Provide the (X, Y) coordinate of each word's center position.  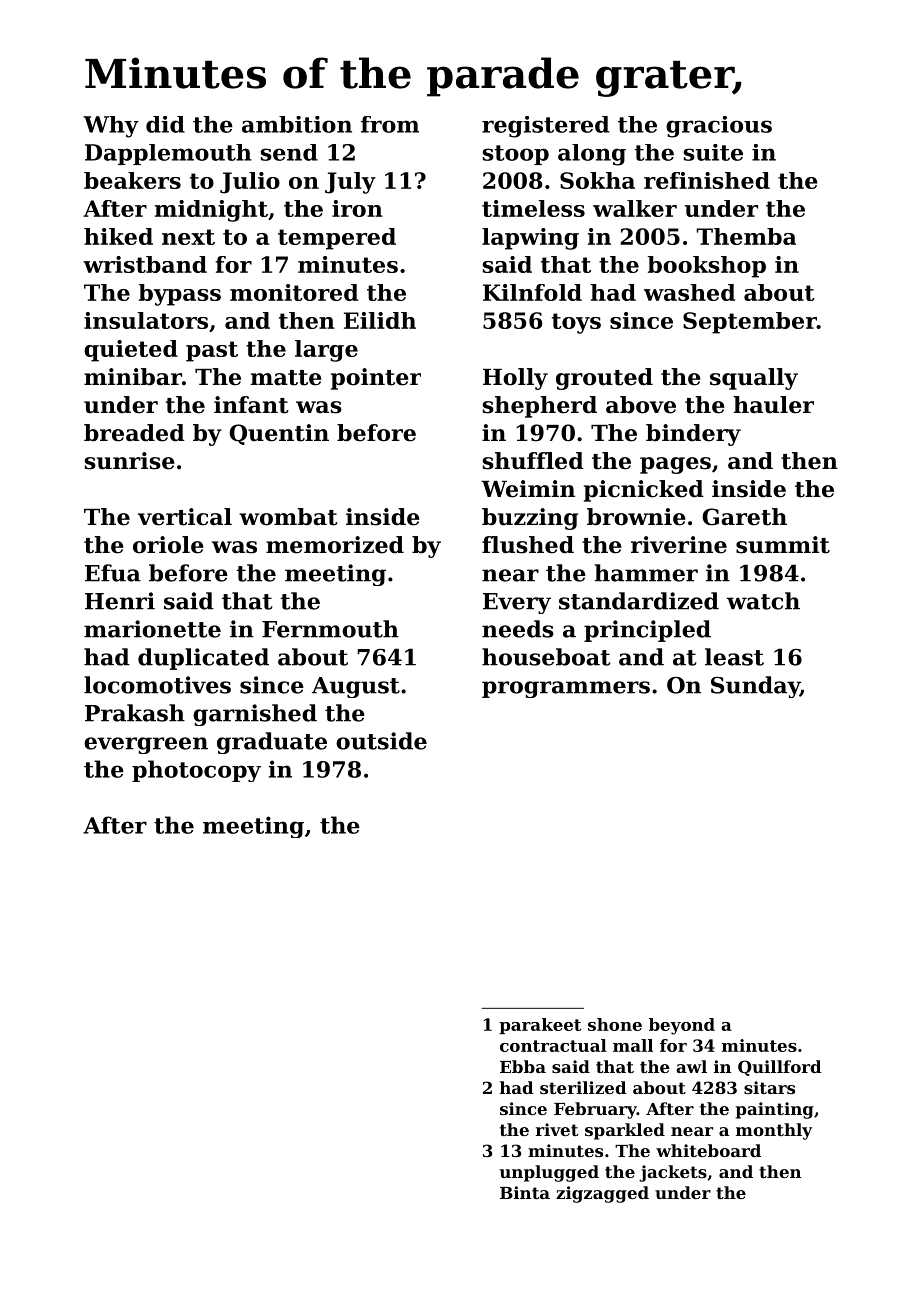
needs (518, 629)
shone (615, 1024)
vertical (185, 517)
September (750, 323)
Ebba (523, 1066)
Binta (525, 1192)
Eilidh (380, 320)
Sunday (755, 687)
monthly (774, 1131)
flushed (528, 545)
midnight (211, 211)
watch (763, 601)
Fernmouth (330, 629)
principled (647, 631)
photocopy (196, 771)
